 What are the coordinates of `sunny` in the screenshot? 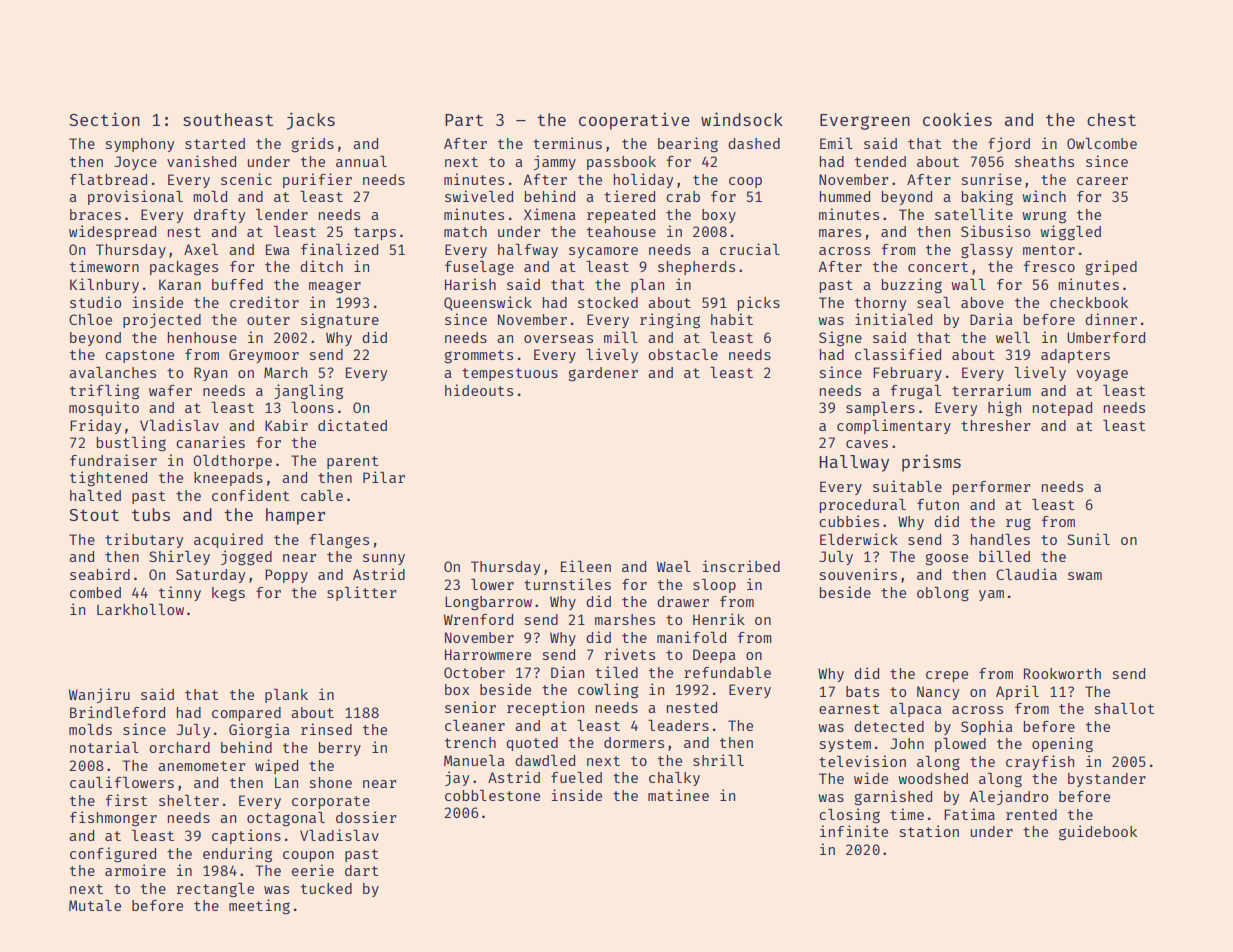 It's located at (384, 559).
